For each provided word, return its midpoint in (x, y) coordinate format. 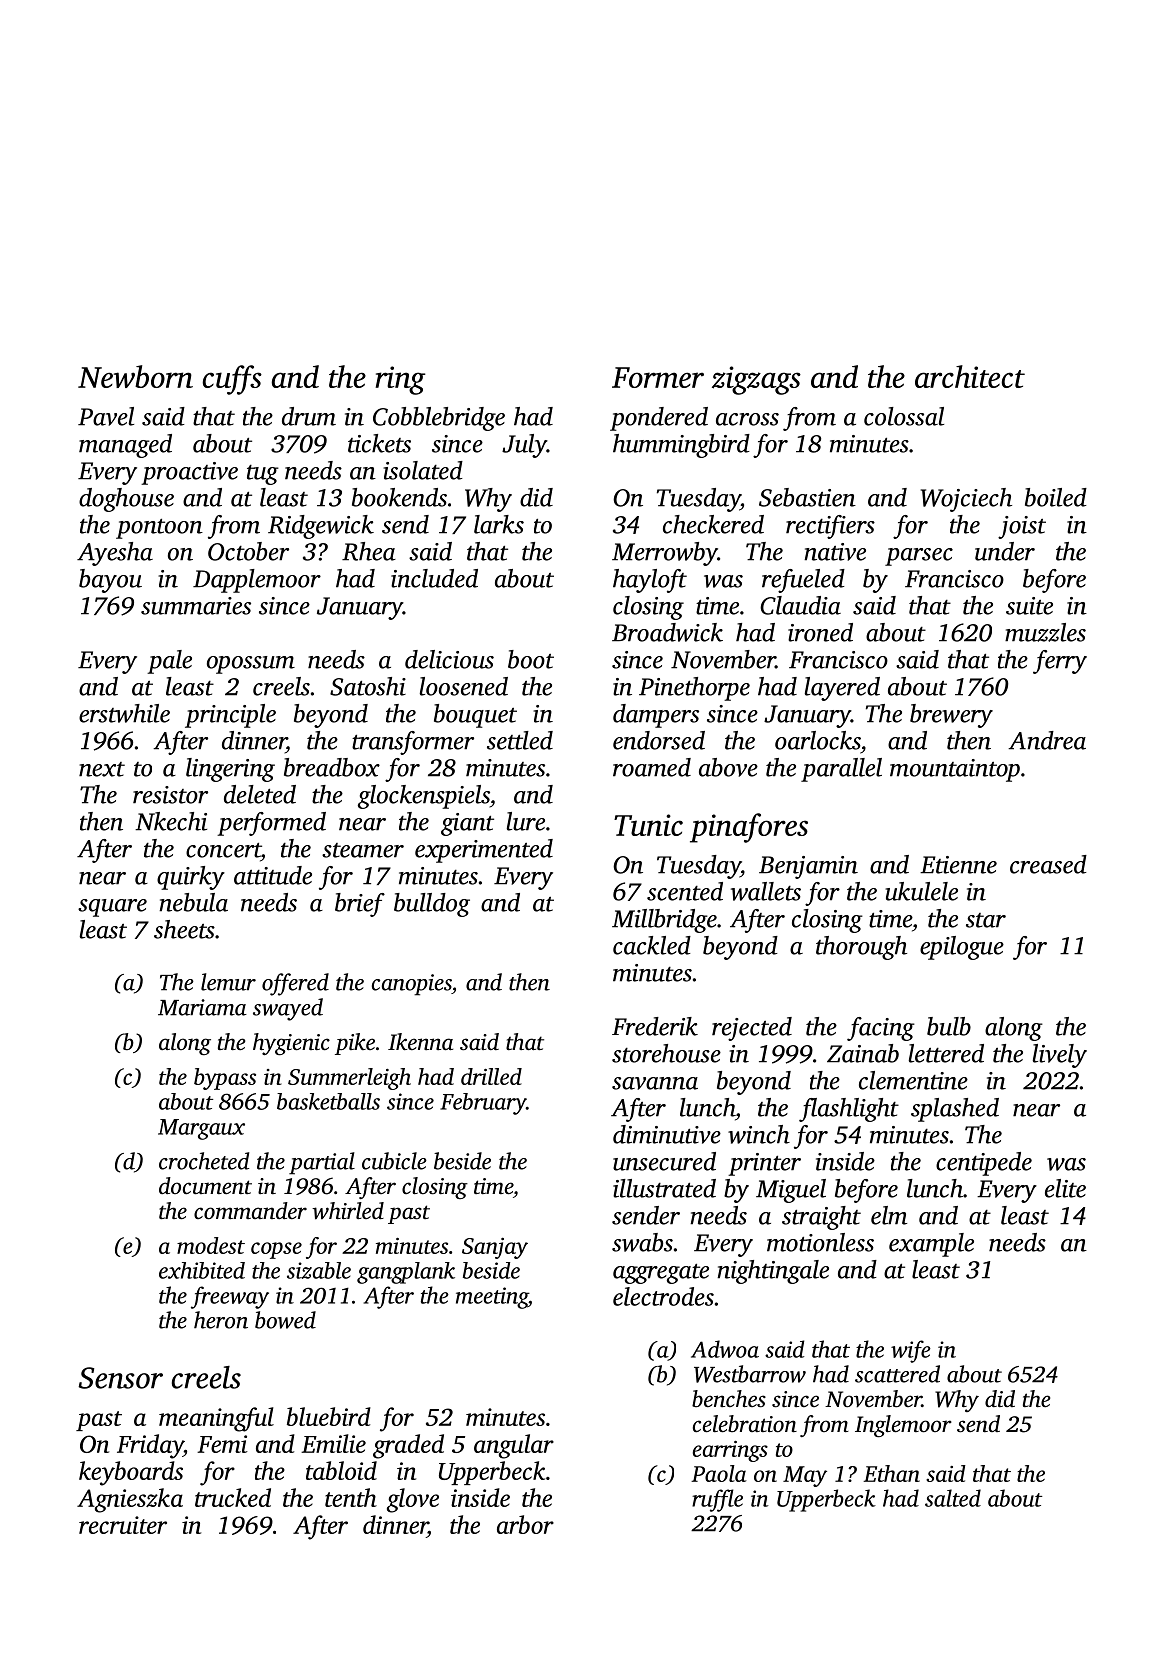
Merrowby (665, 554)
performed (271, 824)
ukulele (921, 891)
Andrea (1047, 740)
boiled (1056, 497)
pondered (659, 419)
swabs (642, 1242)
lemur (228, 982)
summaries (196, 606)
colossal (904, 416)
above (728, 767)
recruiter (123, 1525)
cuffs (232, 380)
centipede (984, 1164)
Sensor (120, 1378)
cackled (652, 945)
